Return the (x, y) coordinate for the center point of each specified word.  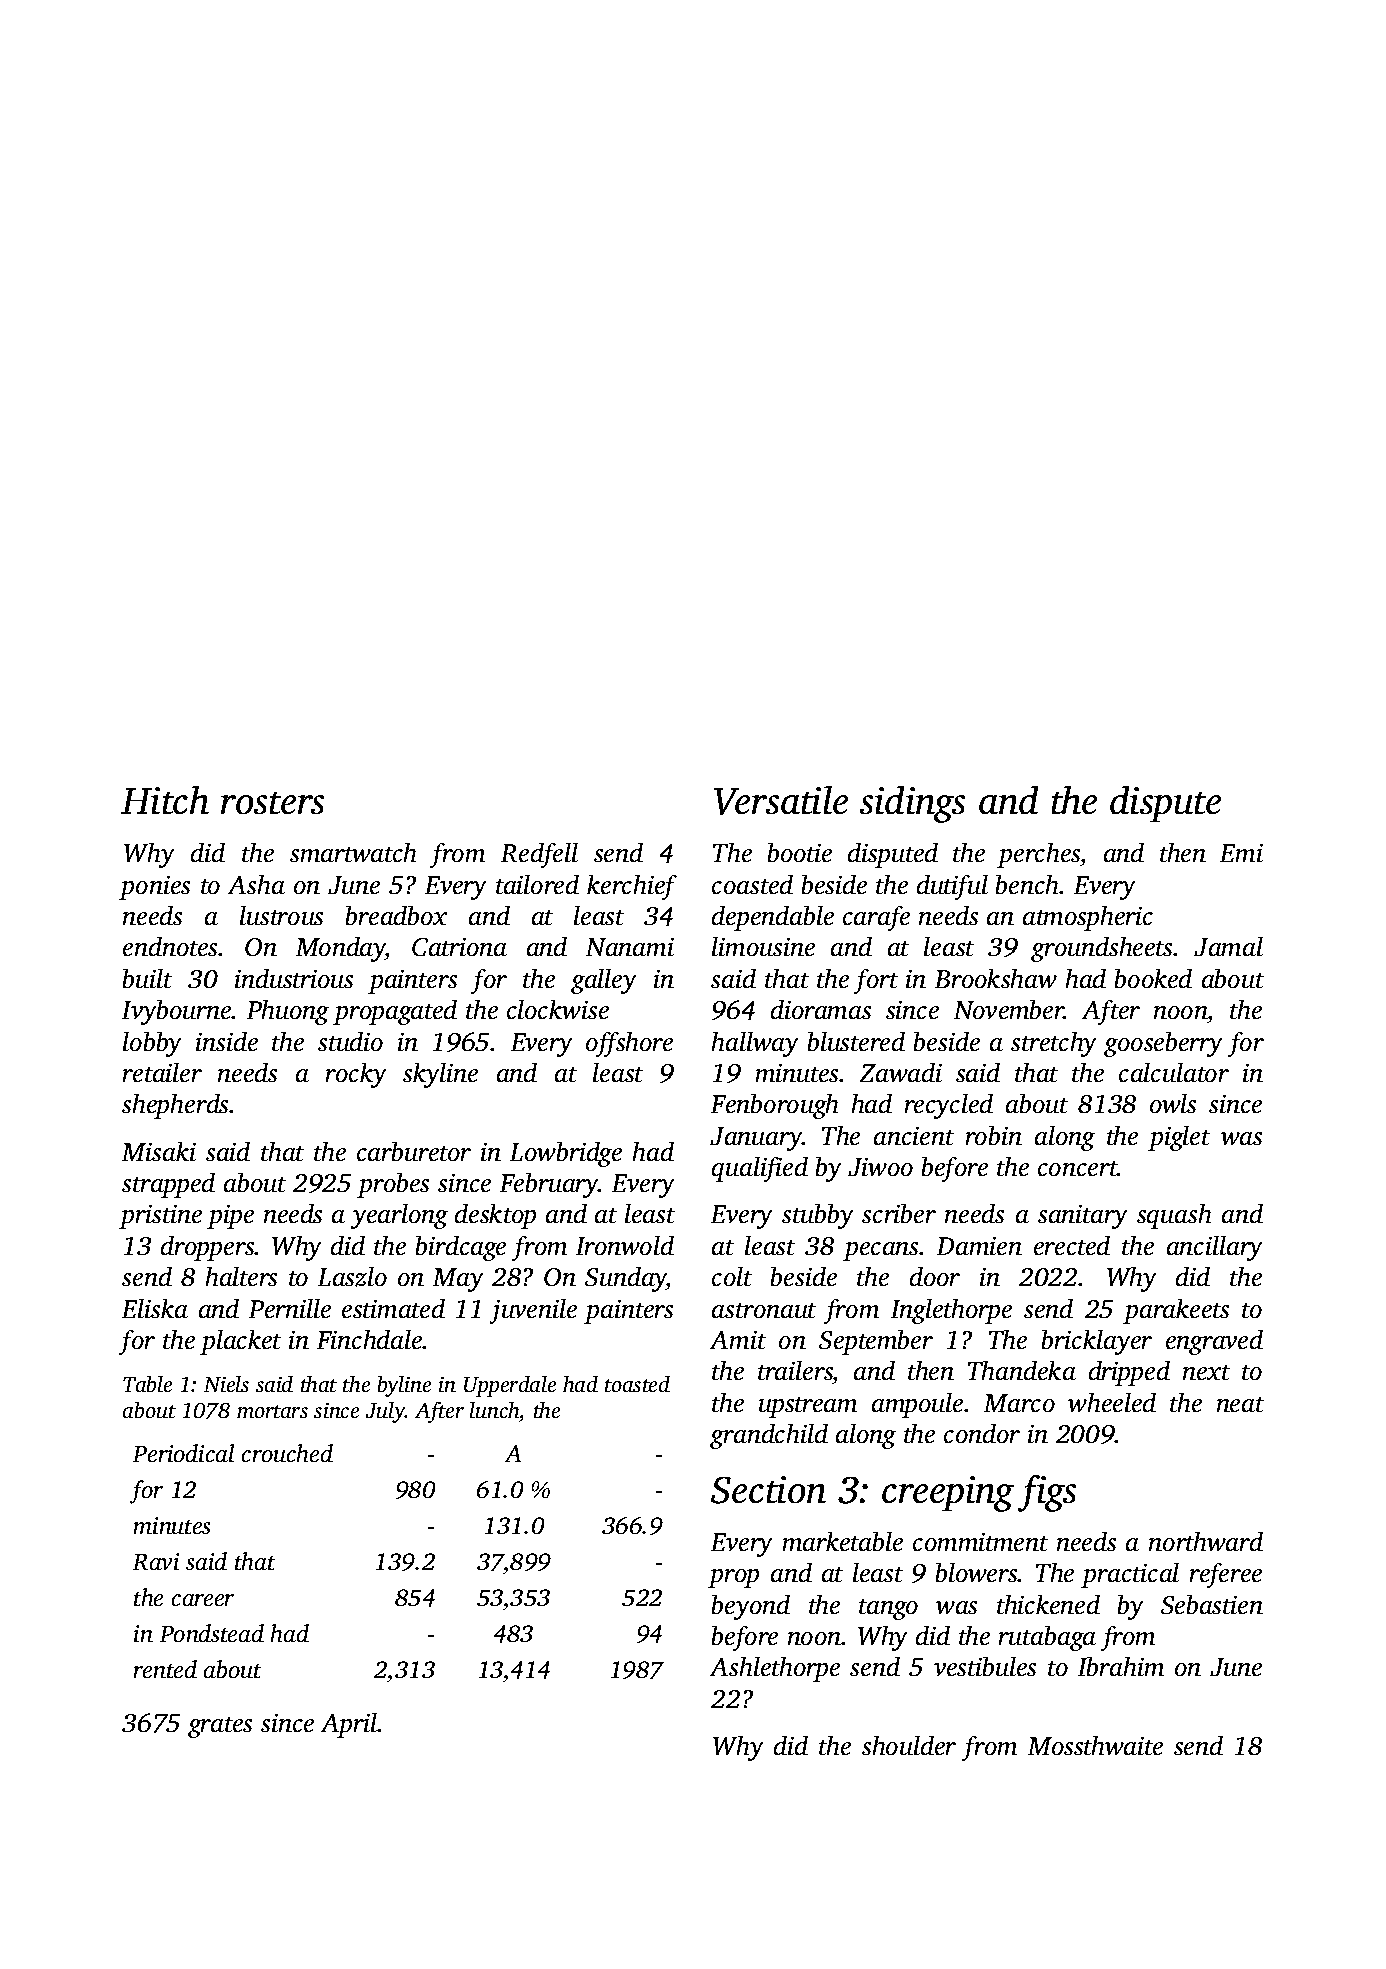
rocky (356, 1075)
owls (1173, 1103)
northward (1206, 1541)
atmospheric (1088, 918)
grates (220, 1727)
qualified (760, 1169)
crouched (287, 1453)
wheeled (1112, 1402)
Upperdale (510, 1386)
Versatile (781, 800)
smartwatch (353, 852)
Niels (226, 1384)
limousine (763, 946)
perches (1038, 855)
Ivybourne (177, 1012)
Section (768, 1490)
